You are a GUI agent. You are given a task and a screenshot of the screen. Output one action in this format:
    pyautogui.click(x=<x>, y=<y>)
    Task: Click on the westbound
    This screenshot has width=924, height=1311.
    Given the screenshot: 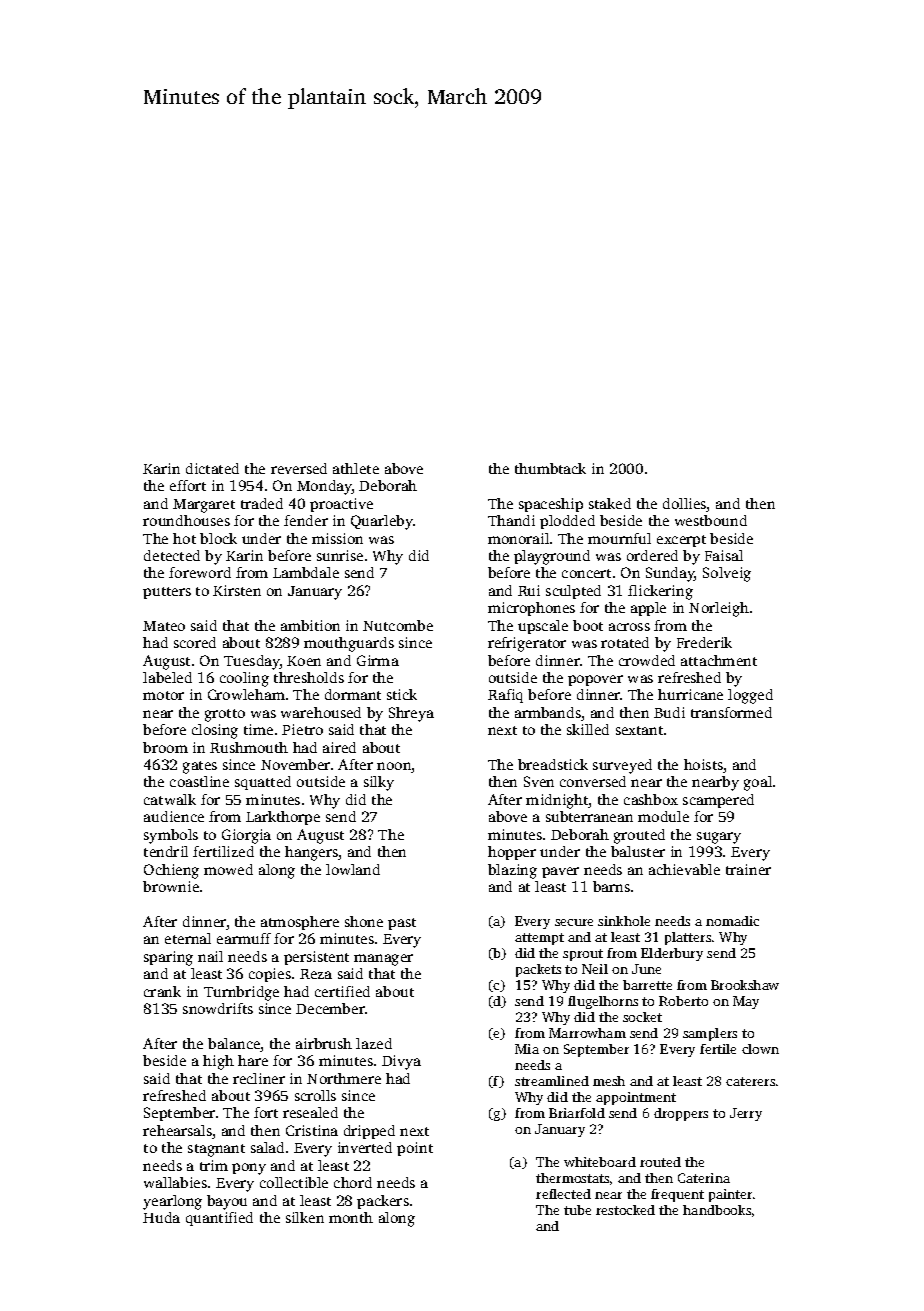 What is the action you would take?
    pyautogui.click(x=711, y=520)
